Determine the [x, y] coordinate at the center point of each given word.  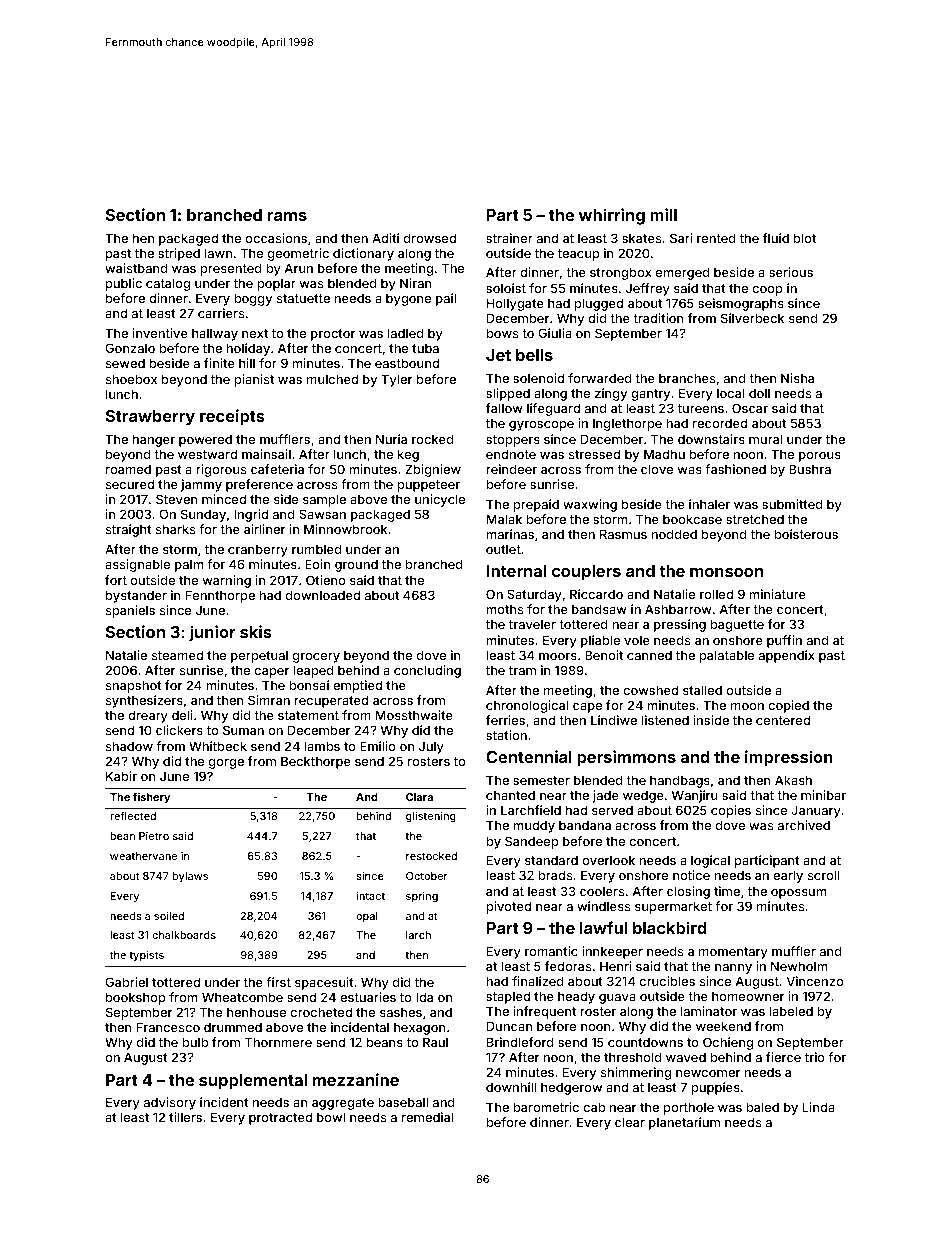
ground [356, 565]
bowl [331, 1117]
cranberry [258, 550]
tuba [425, 348]
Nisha [797, 378]
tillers [185, 1117]
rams [287, 216]
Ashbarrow [678, 609]
